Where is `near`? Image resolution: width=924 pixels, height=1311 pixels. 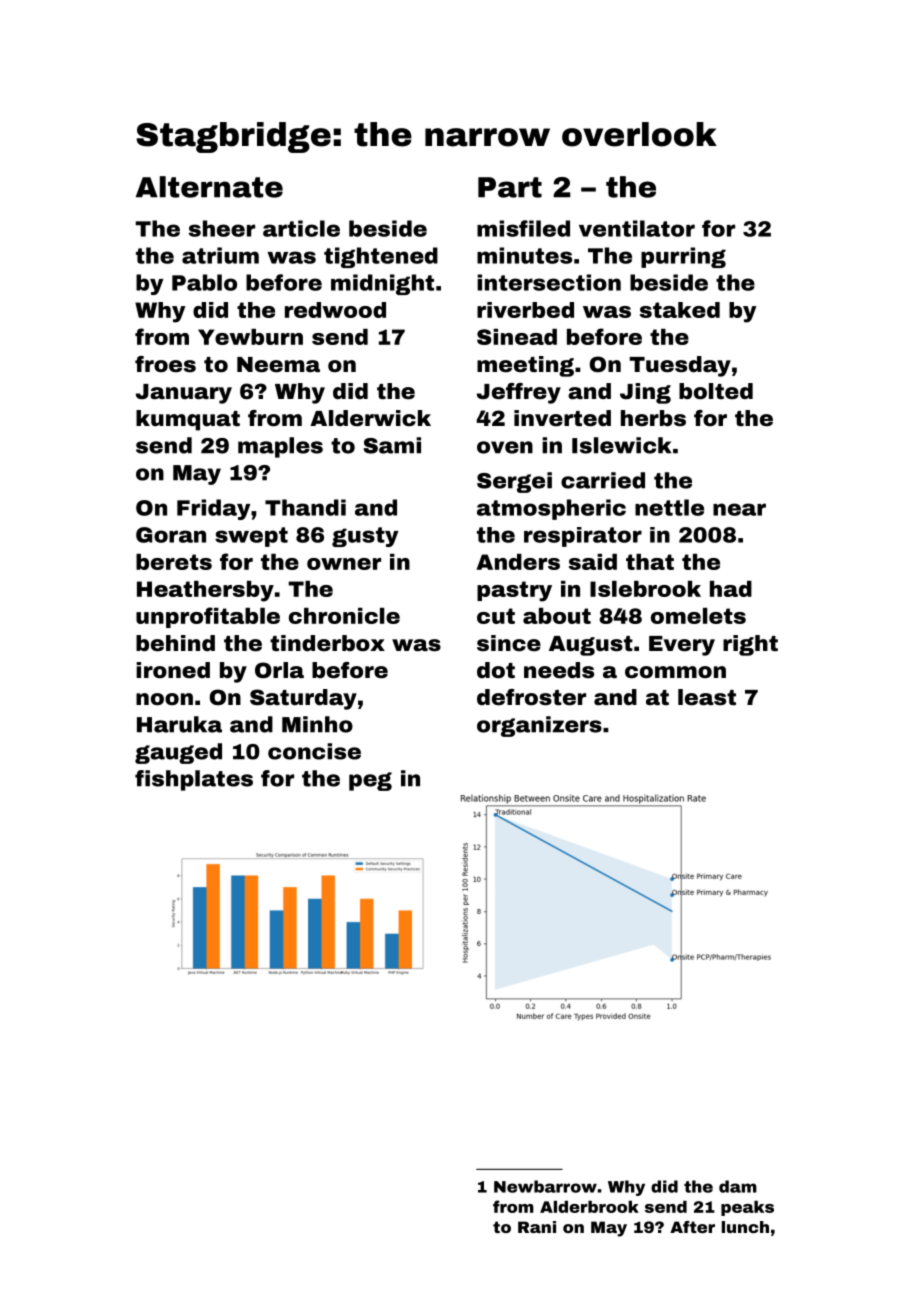 near is located at coordinates (739, 509).
